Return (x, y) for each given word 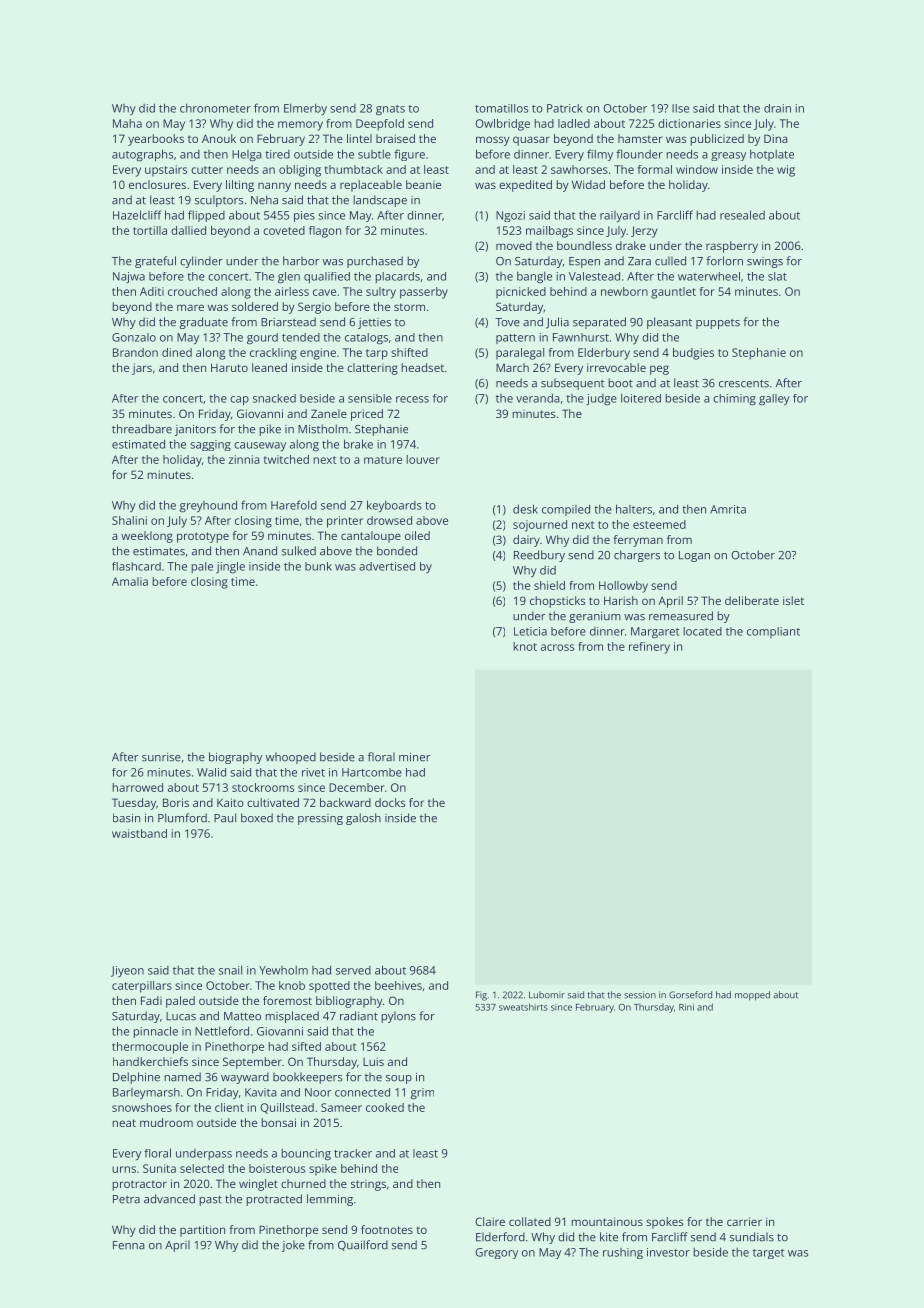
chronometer (215, 108)
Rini (686, 1007)
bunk (318, 566)
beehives (398, 985)
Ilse (680, 108)
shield (549, 585)
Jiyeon (127, 971)
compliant (773, 632)
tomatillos (501, 108)
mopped (752, 996)
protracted (274, 1200)
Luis (373, 1061)
